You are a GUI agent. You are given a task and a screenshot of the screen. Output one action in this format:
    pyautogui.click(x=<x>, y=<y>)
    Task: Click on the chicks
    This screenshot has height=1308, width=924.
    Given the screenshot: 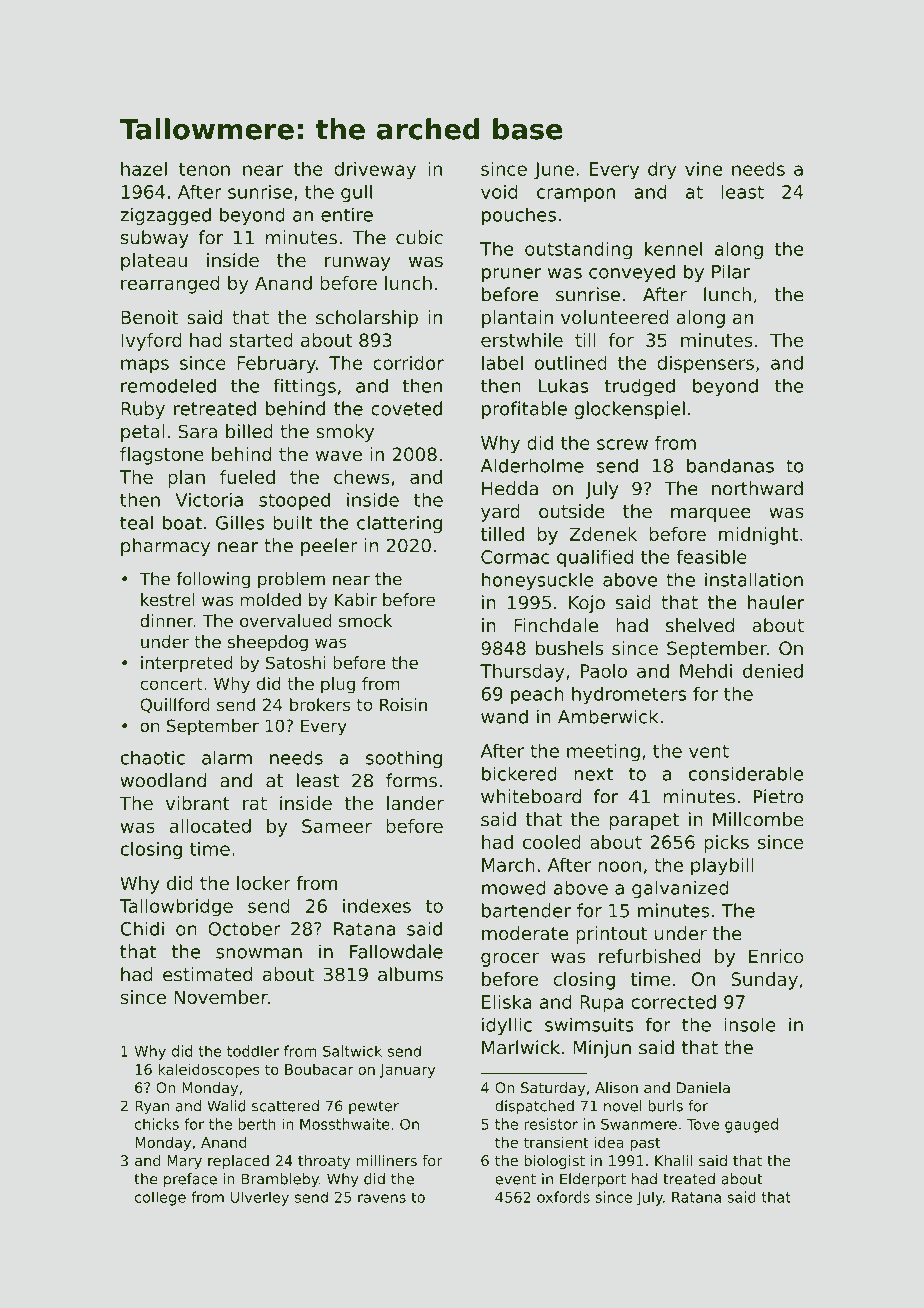 What is the action you would take?
    pyautogui.click(x=157, y=1124)
